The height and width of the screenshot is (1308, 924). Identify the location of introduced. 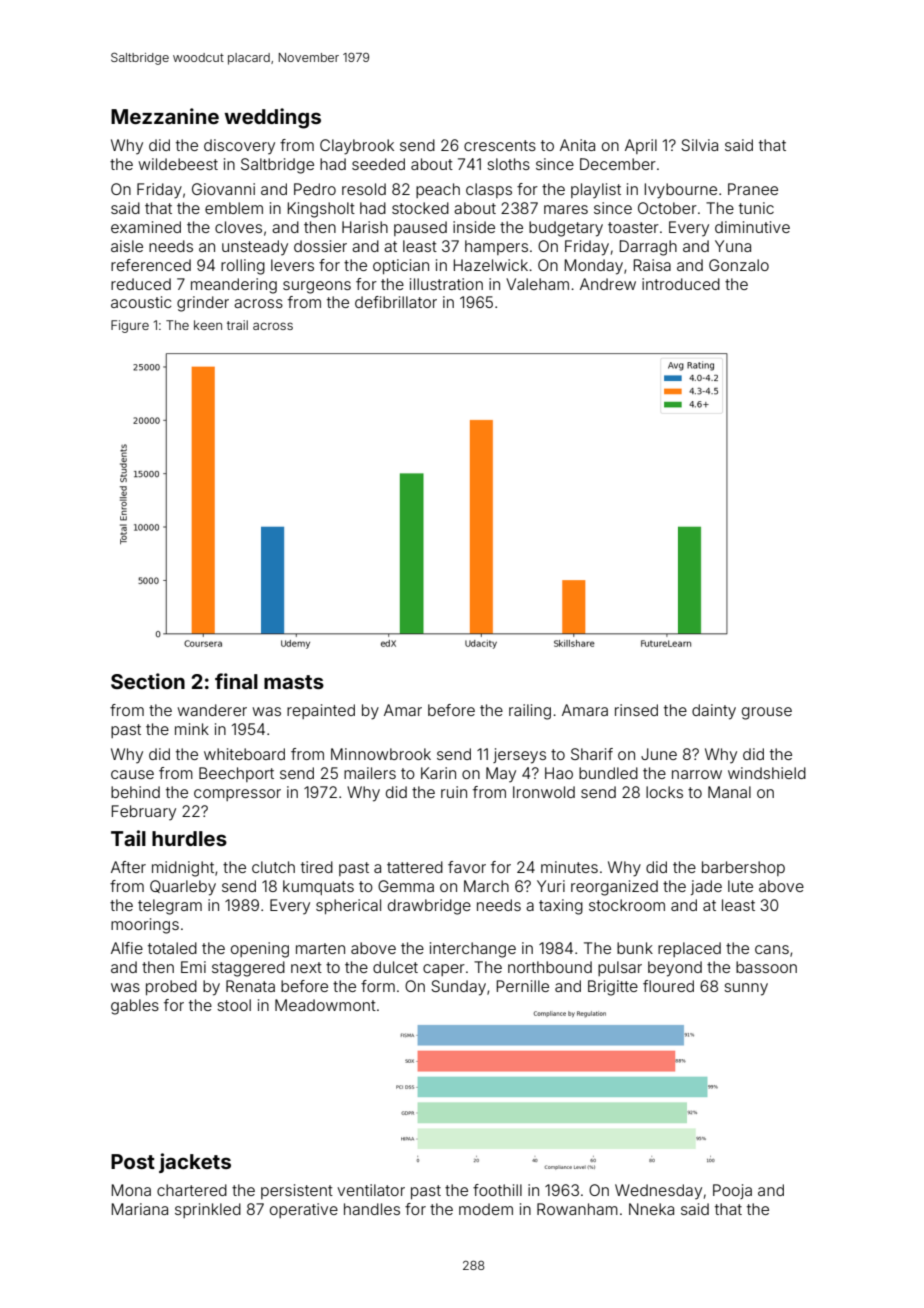
(681, 284).
